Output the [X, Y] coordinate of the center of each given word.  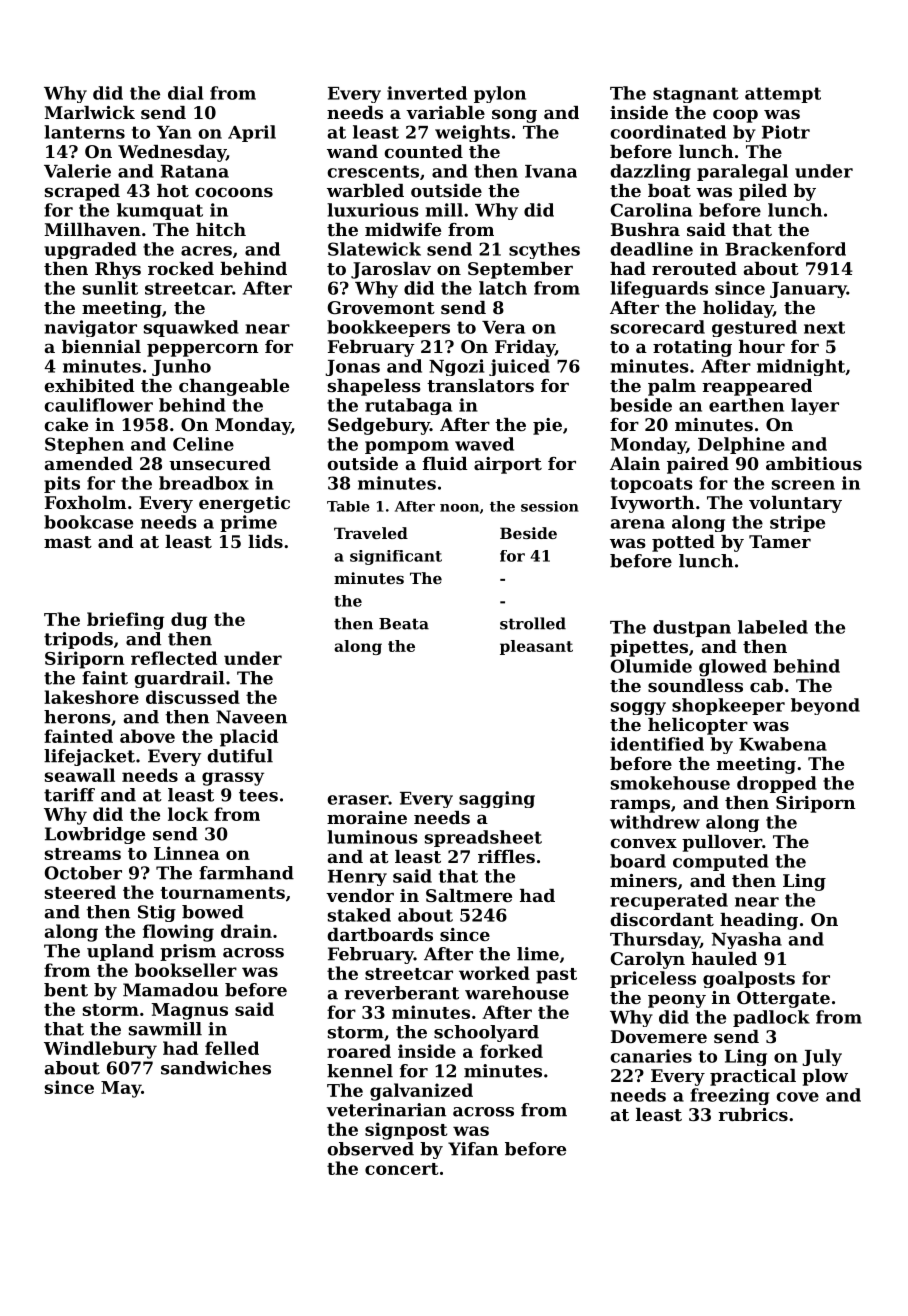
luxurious [373, 210]
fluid [445, 463]
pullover [722, 843]
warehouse [517, 993]
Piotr [786, 132]
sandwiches [216, 1068]
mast [68, 542]
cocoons [234, 192]
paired [698, 465]
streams [83, 854]
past [556, 976]
